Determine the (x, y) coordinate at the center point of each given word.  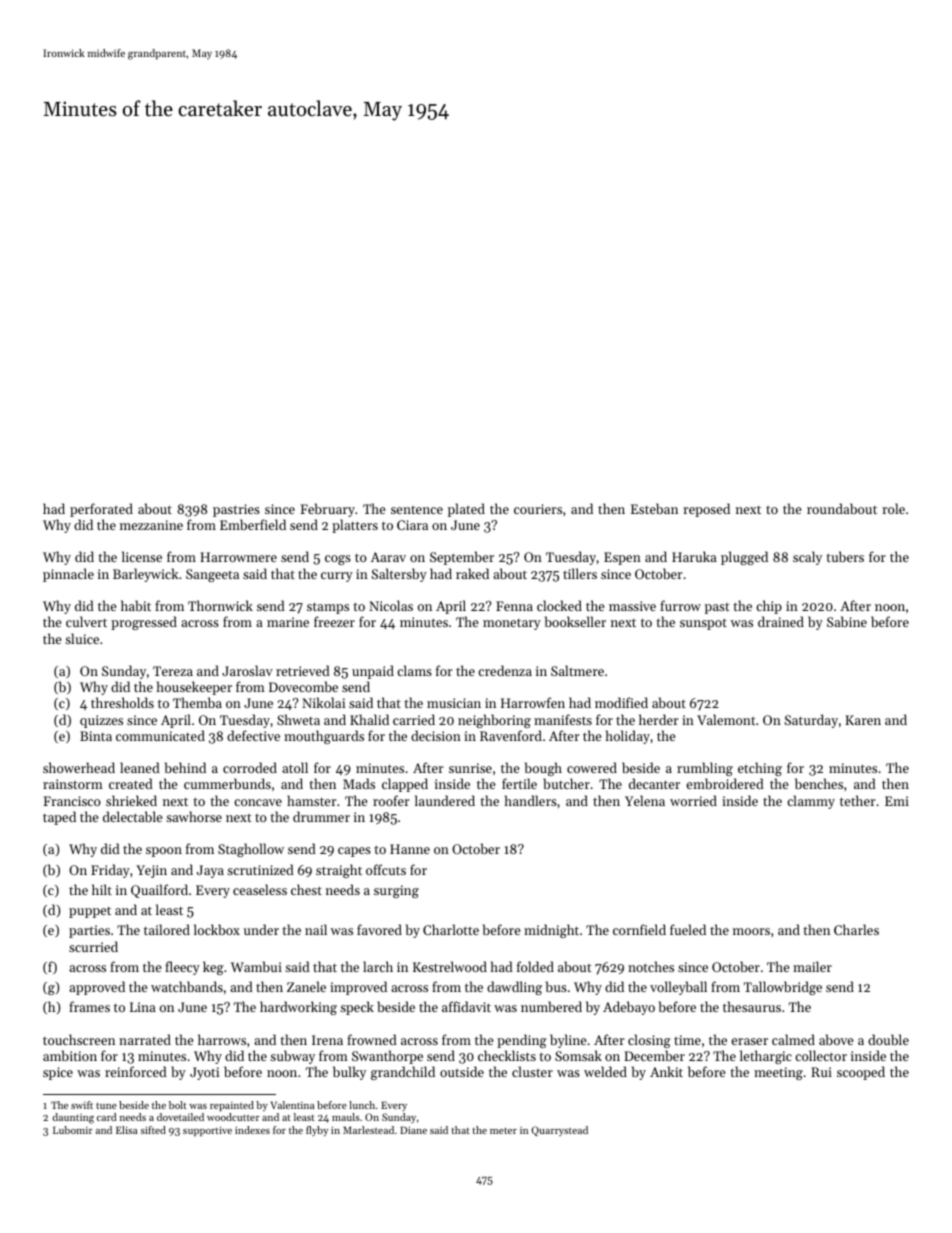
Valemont (726, 719)
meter (503, 1130)
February (327, 510)
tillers (580, 573)
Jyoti (204, 1073)
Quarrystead (559, 1131)
